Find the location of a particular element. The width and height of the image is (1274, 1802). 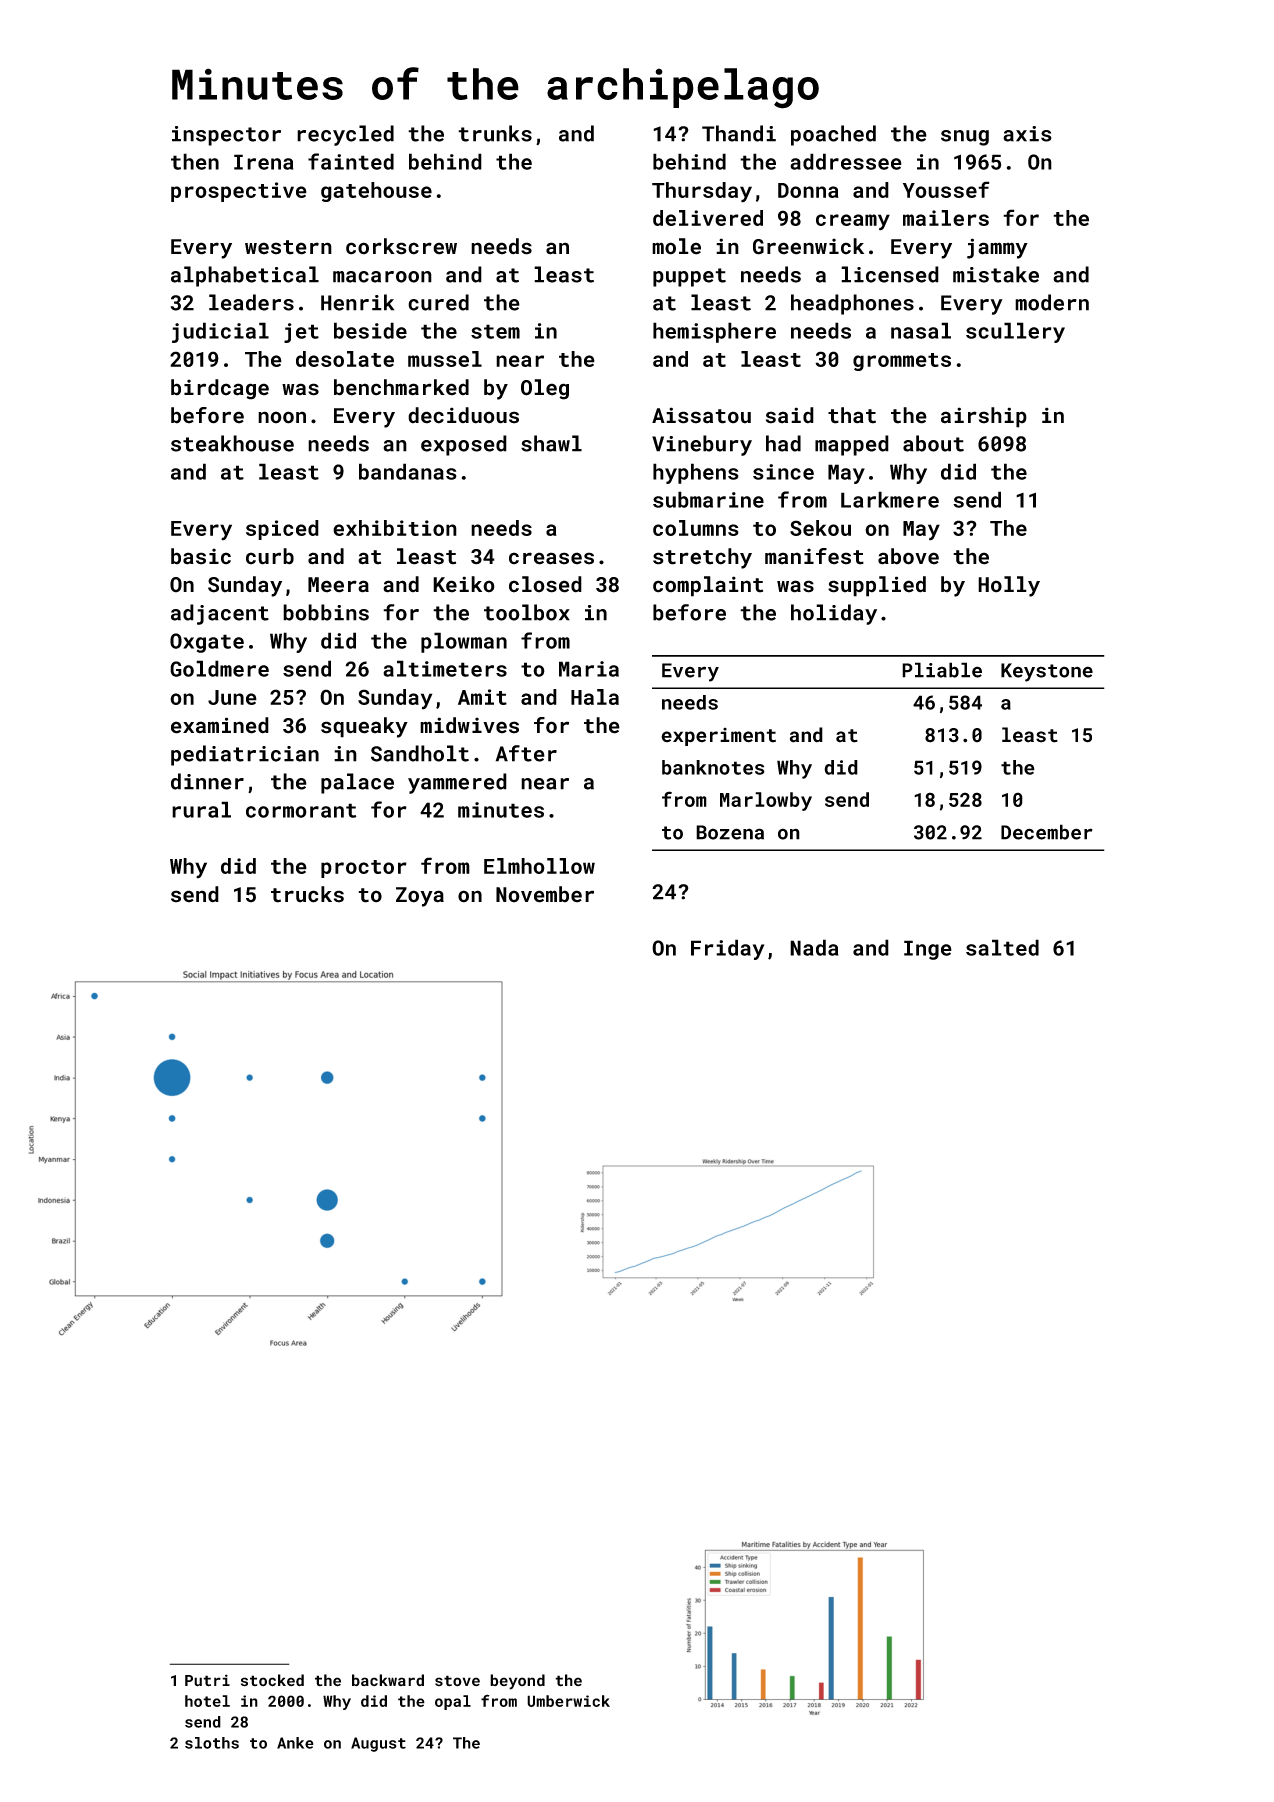

Elmhollow is located at coordinates (539, 866).
